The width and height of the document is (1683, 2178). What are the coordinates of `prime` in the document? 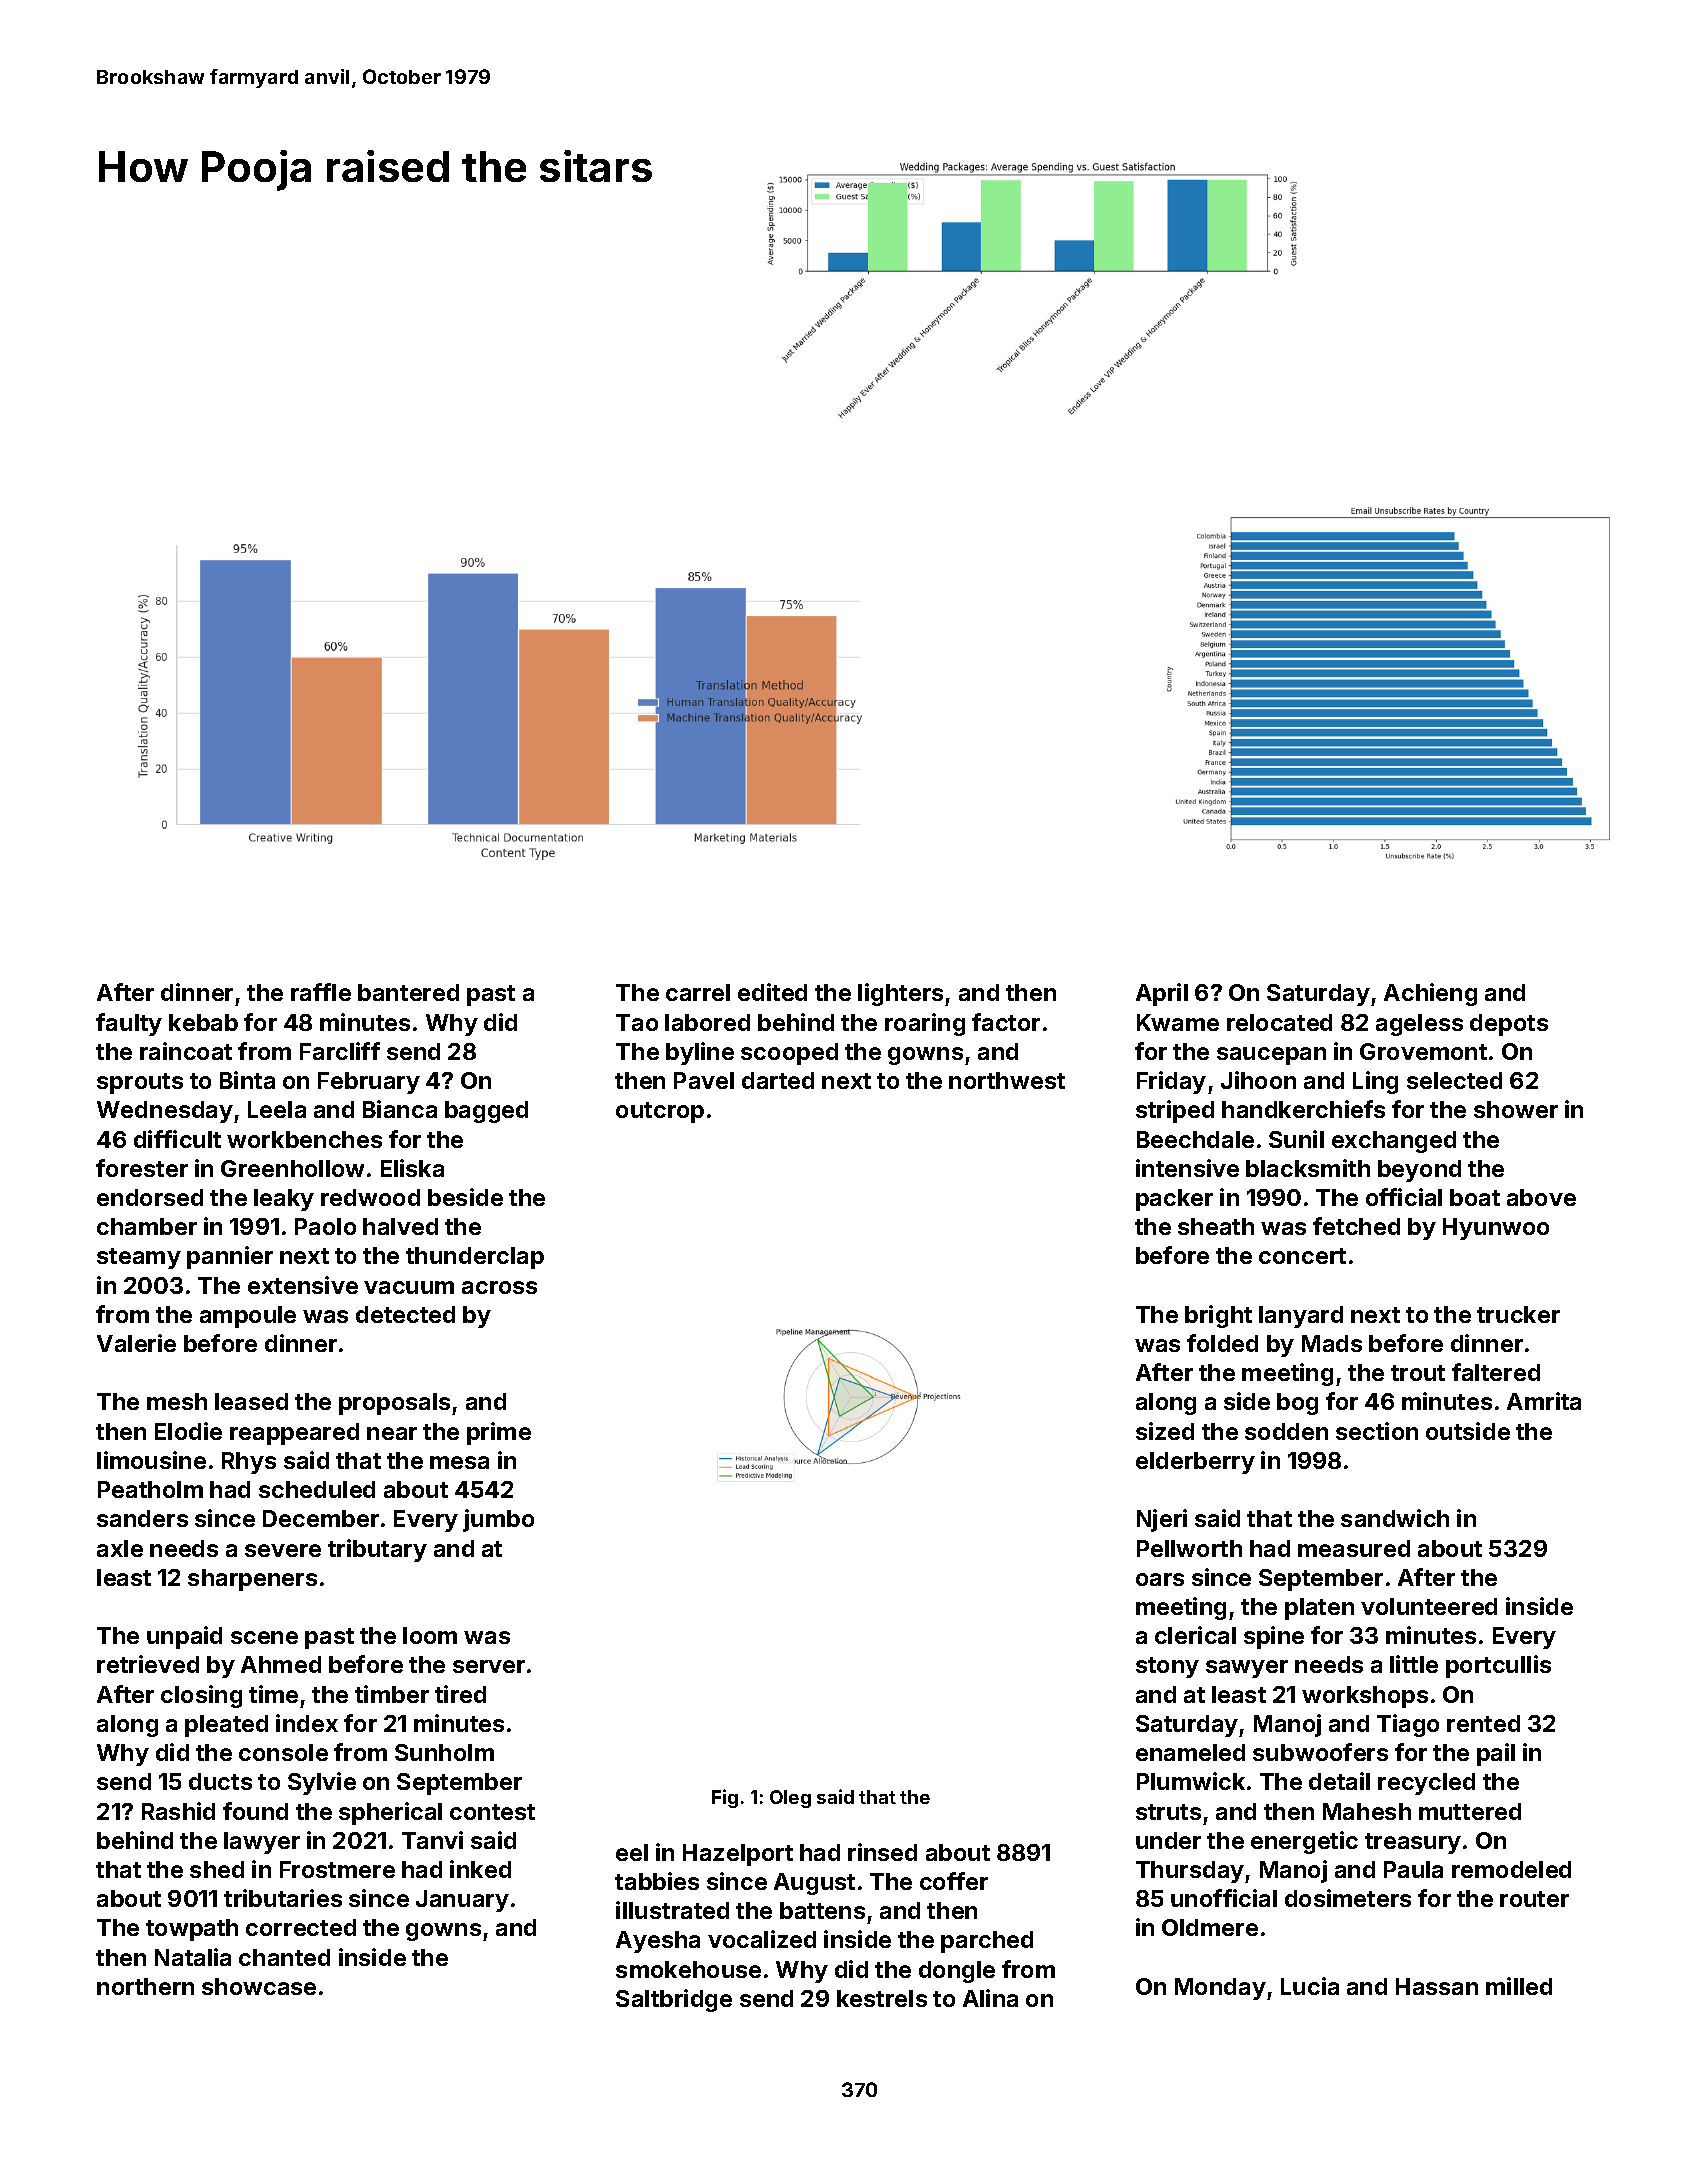 It's located at (499, 1433).
